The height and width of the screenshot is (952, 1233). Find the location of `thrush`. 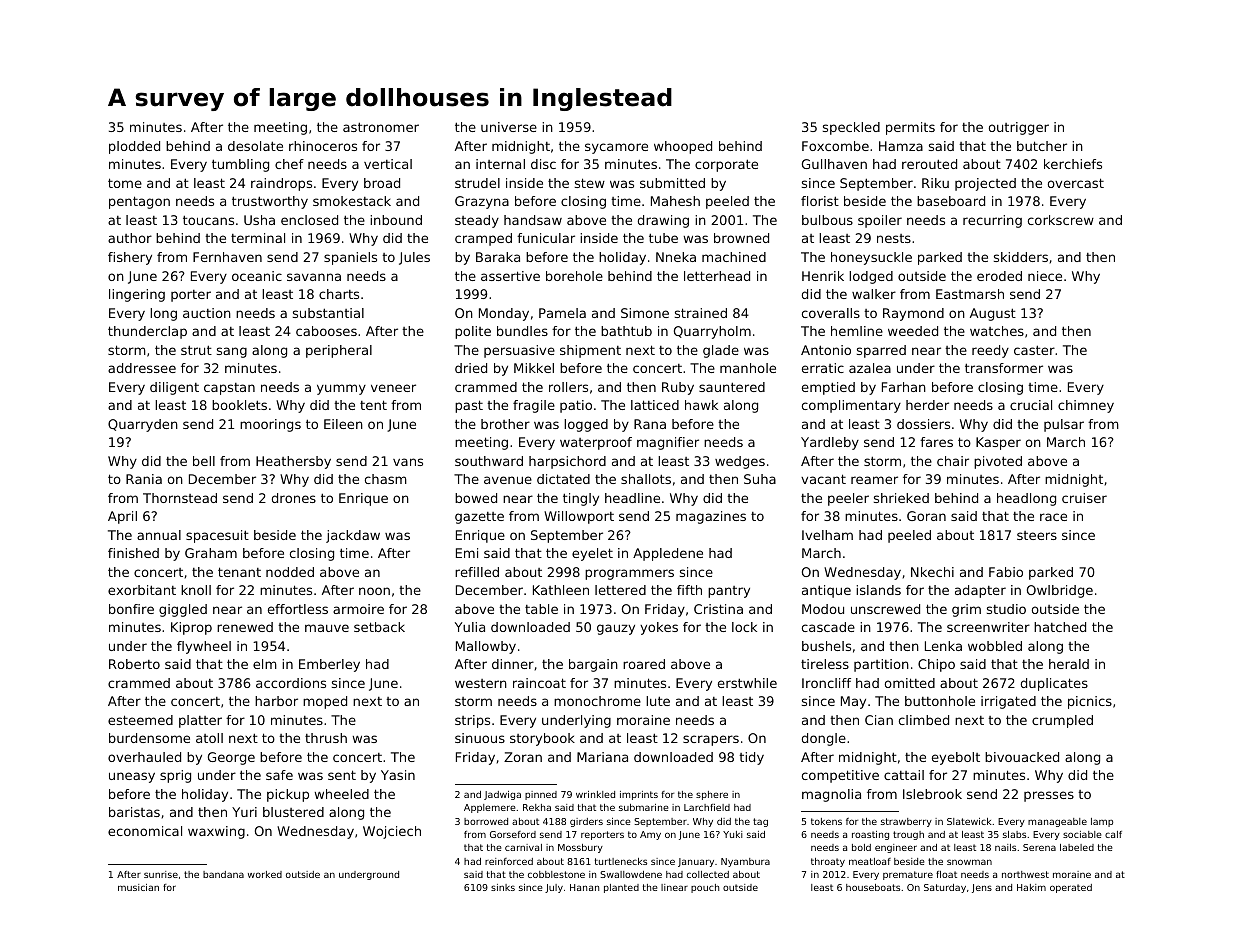

thrush is located at coordinates (326, 738).
